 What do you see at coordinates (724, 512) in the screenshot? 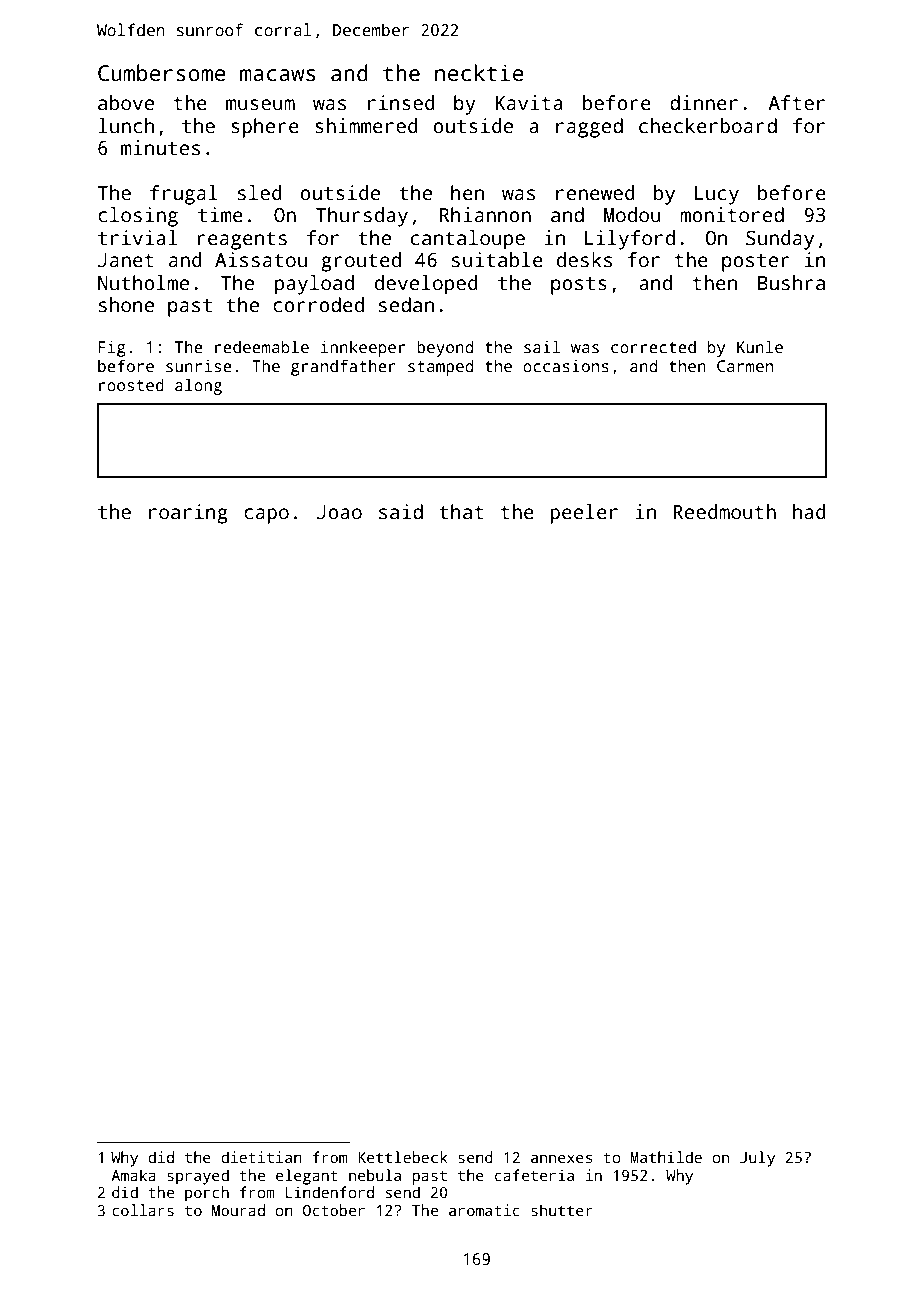
I see `Reedmouth` at bounding box center [724, 512].
